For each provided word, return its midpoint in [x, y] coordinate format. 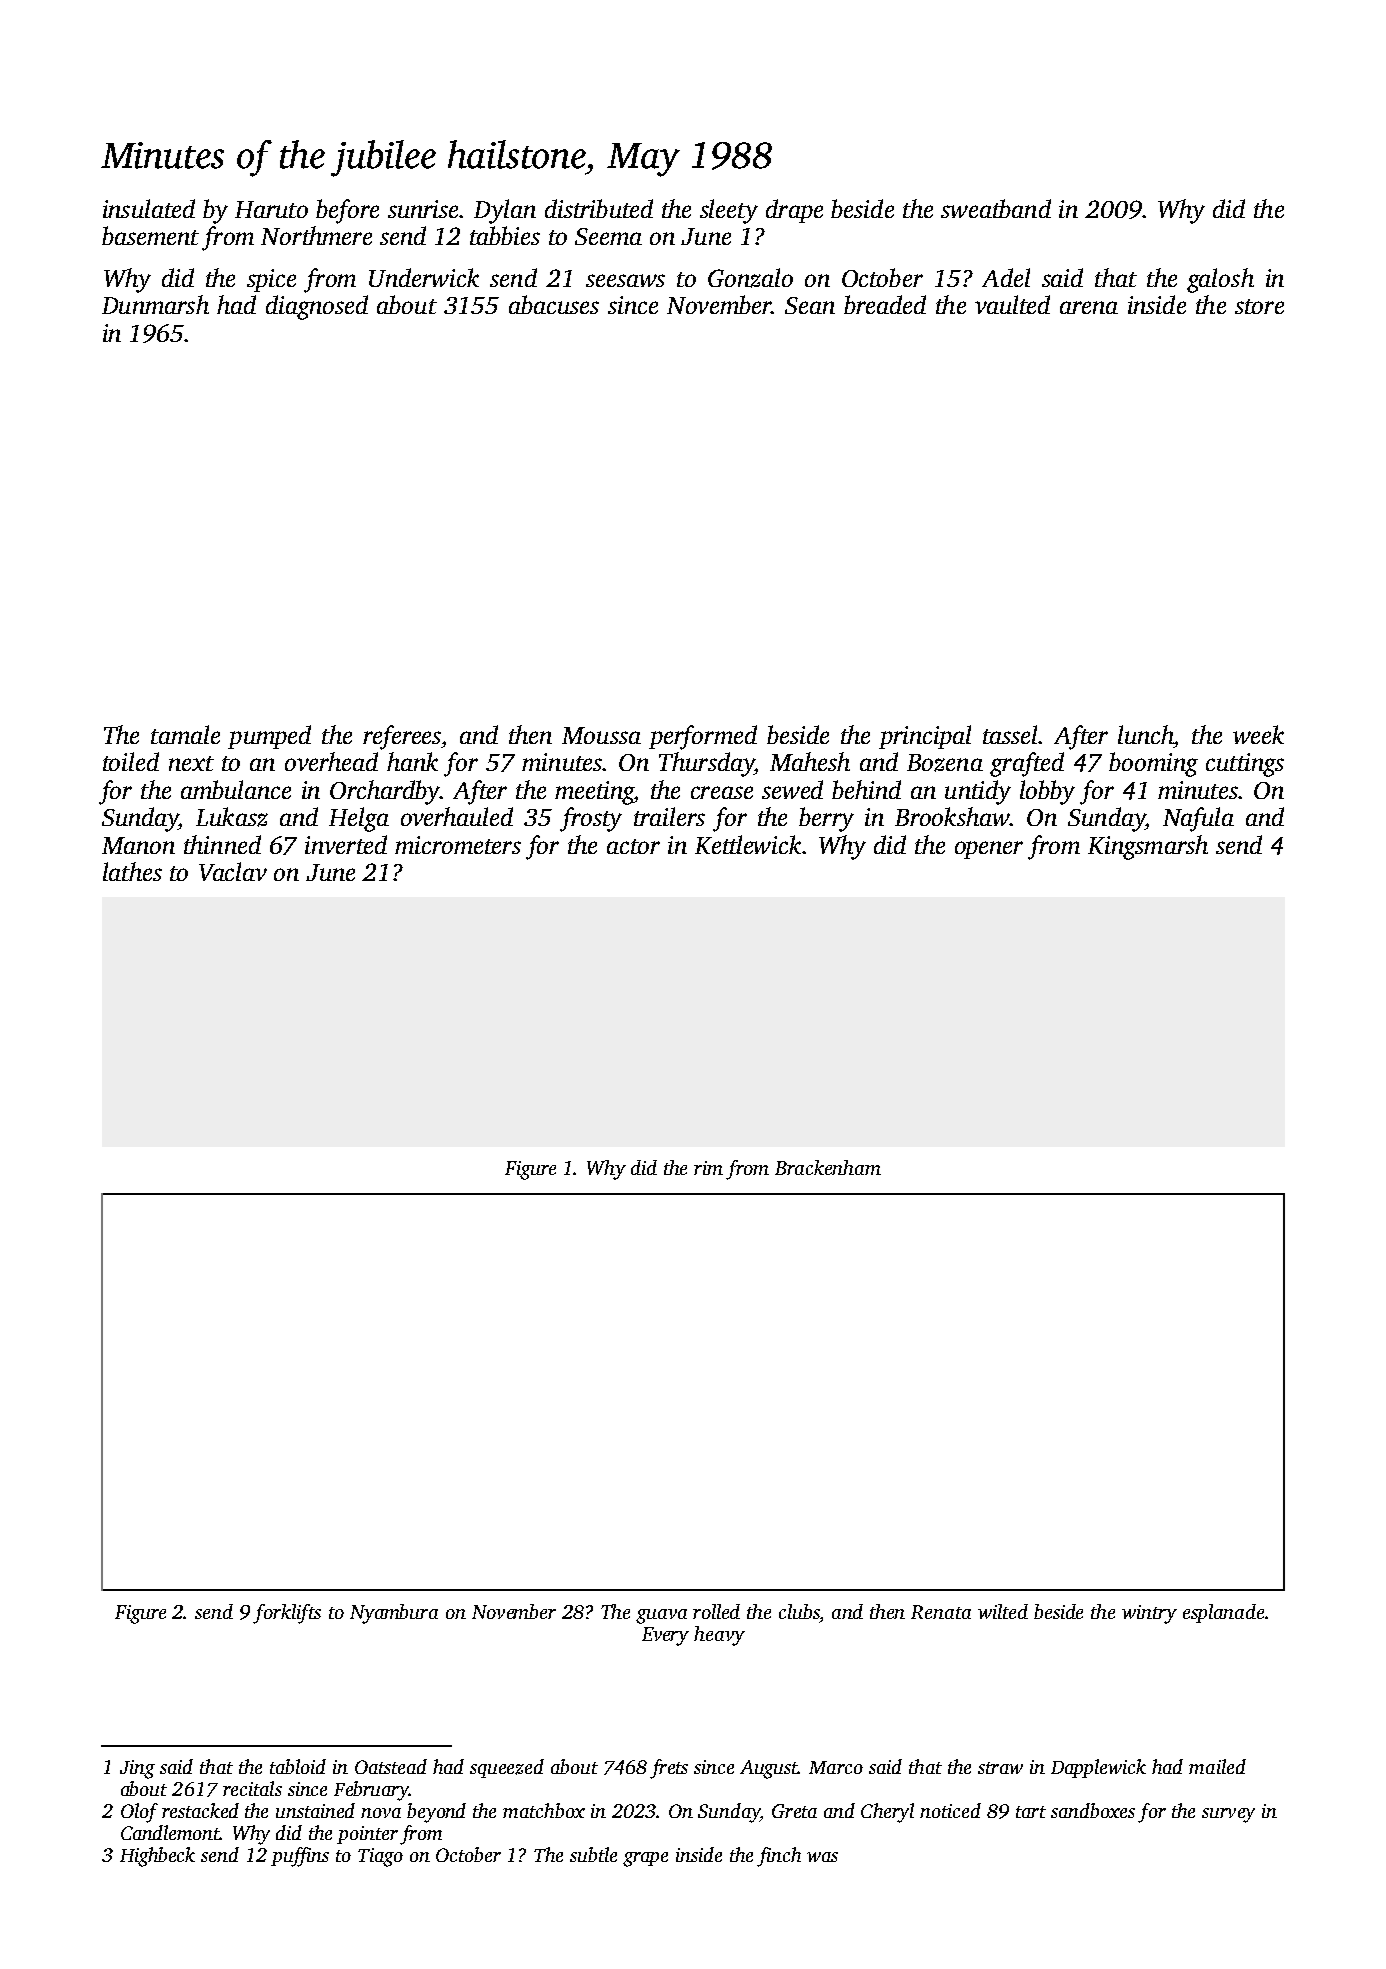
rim [708, 1168]
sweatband [996, 208]
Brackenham [828, 1167]
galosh [1220, 280]
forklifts [287, 1614]
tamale [185, 734]
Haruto [271, 209]
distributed [599, 208]
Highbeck [157, 1857]
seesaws [625, 280]
